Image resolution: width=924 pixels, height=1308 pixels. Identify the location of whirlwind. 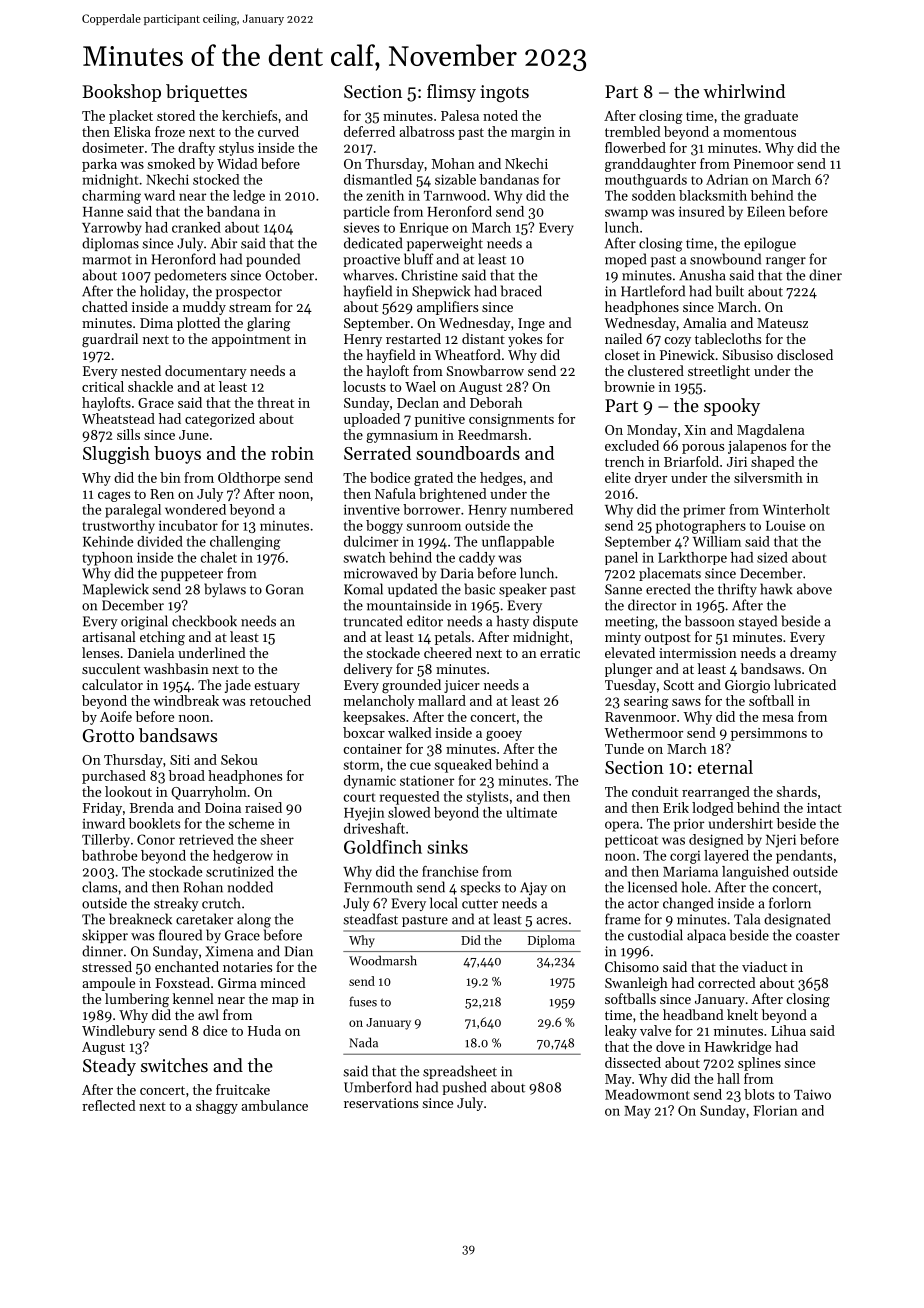
(744, 91).
